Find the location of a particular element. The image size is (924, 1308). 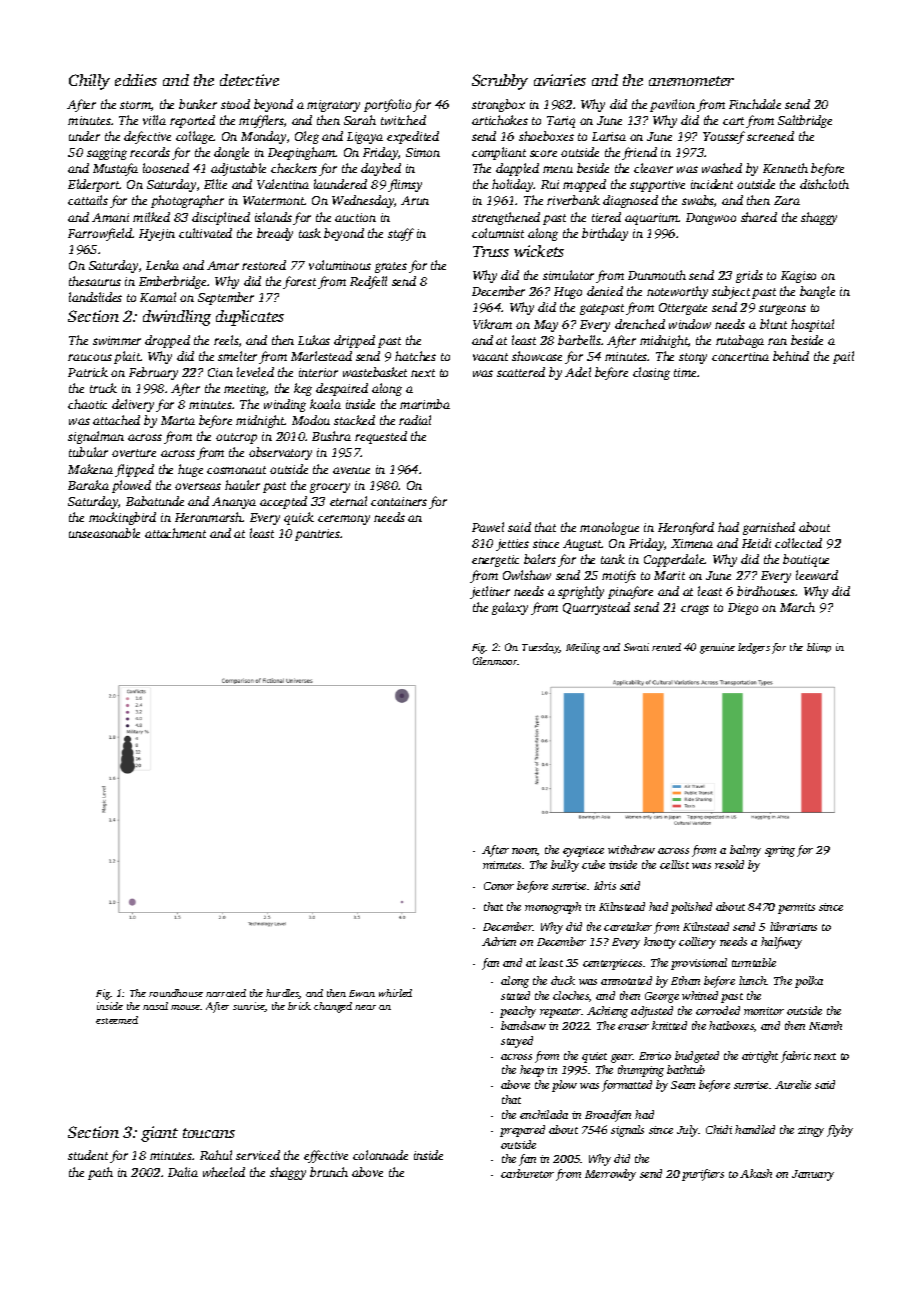

noon is located at coordinates (524, 851).
